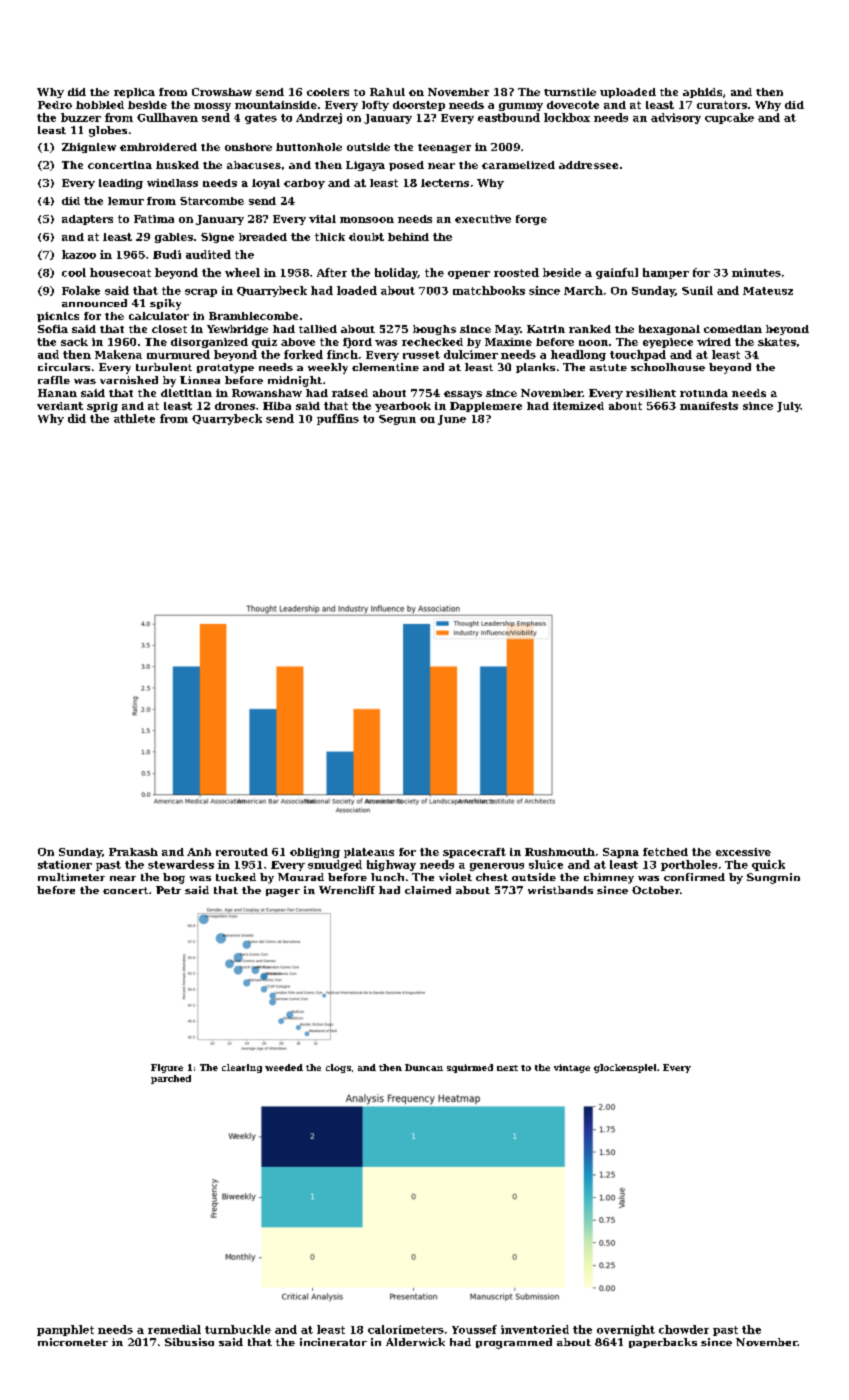 The width and height of the screenshot is (849, 1400). What do you see at coordinates (333, 1342) in the screenshot?
I see `incinerator` at bounding box center [333, 1342].
